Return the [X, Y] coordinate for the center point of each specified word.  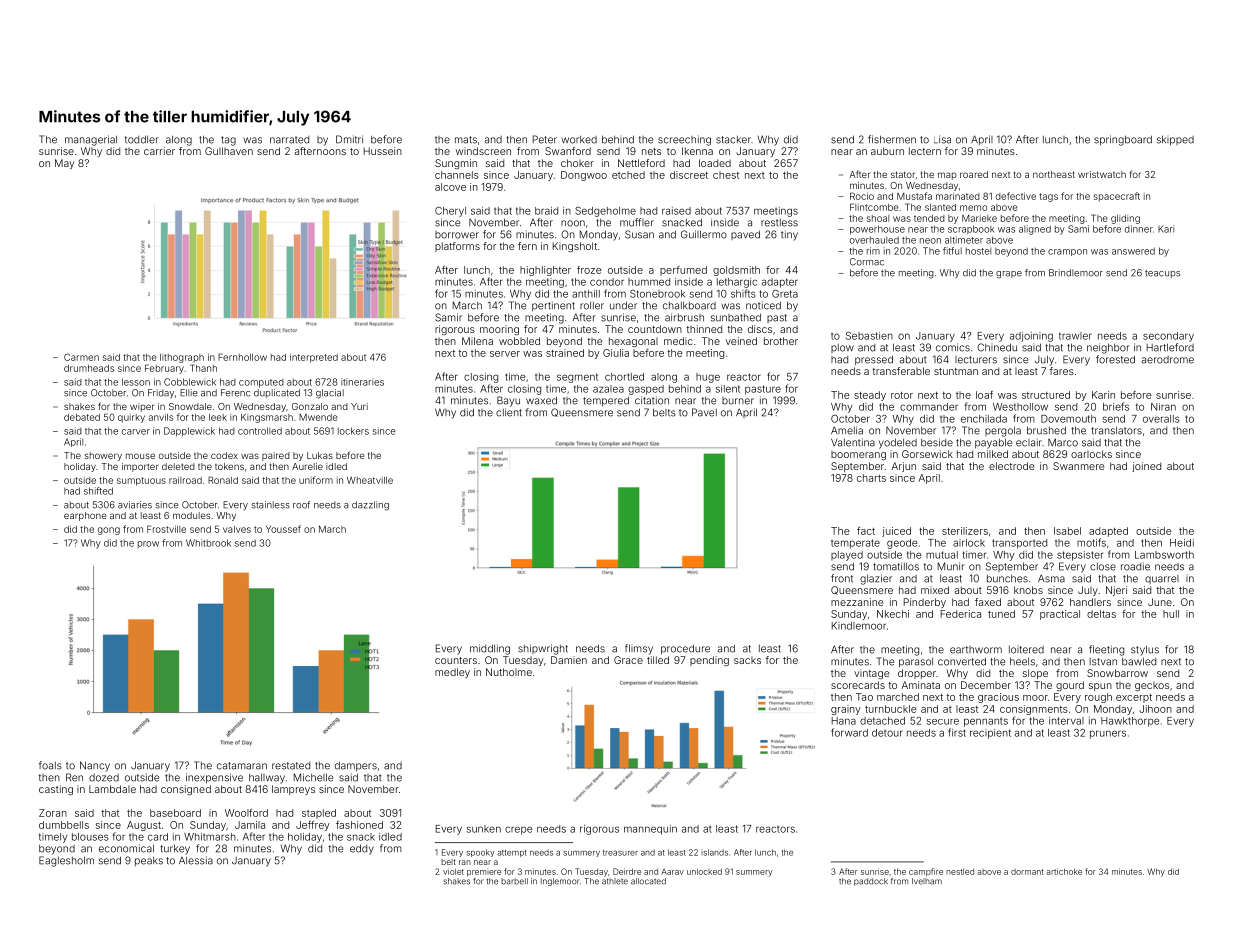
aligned [1035, 230]
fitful [952, 251]
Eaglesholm [66, 861]
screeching [684, 140]
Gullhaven [229, 151]
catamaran [242, 766]
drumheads [89, 368]
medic [678, 341]
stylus [1145, 650]
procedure [685, 649]
